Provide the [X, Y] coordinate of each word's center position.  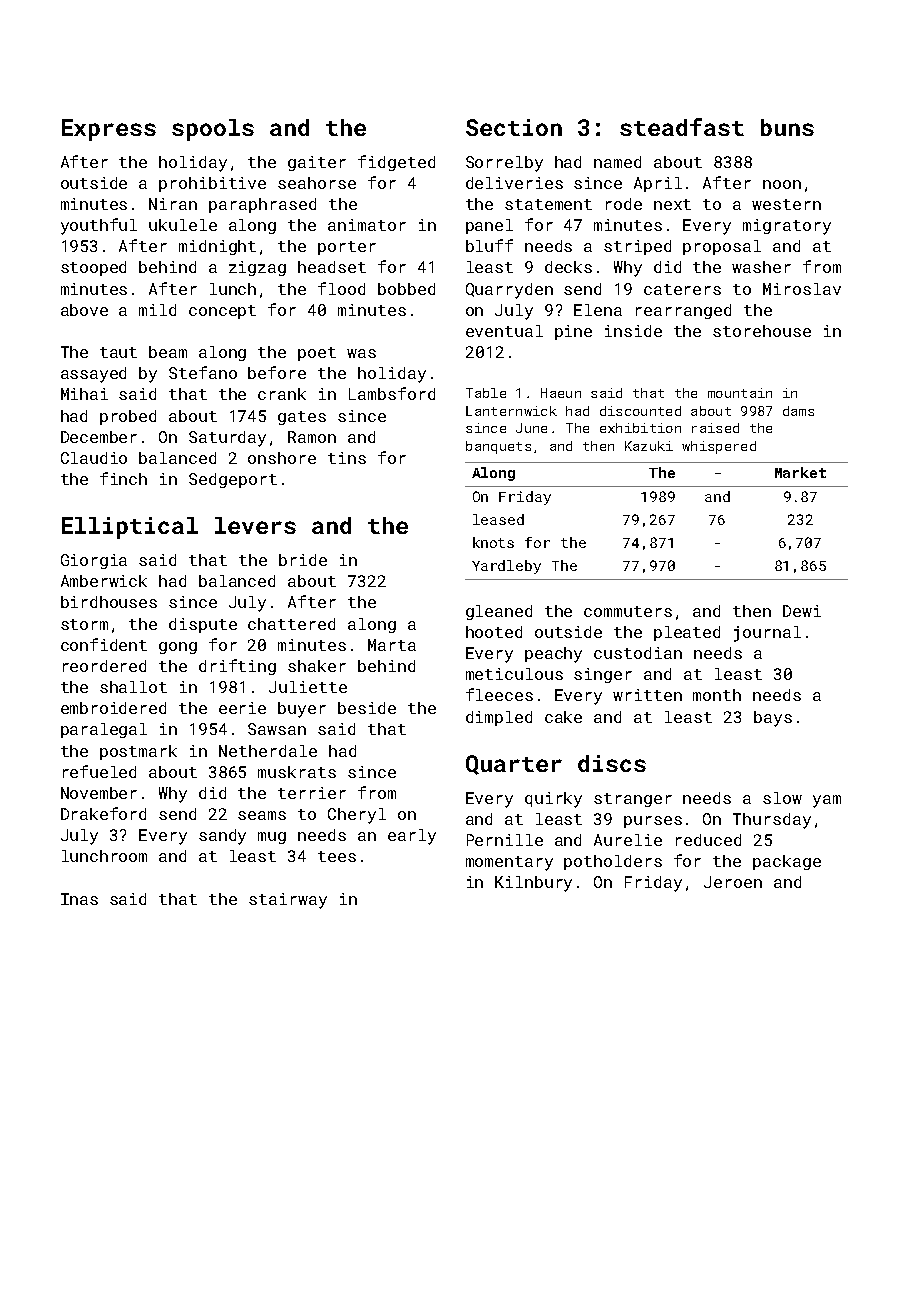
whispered [719, 447]
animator [367, 225]
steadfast [682, 127]
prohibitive [212, 184]
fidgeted [396, 163]
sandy [222, 837]
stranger [633, 800]
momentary [509, 863]
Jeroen [733, 882]
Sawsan [277, 729]
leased [498, 519]
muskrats [297, 772]
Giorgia [94, 561]
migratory [787, 227]
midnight [217, 247]
